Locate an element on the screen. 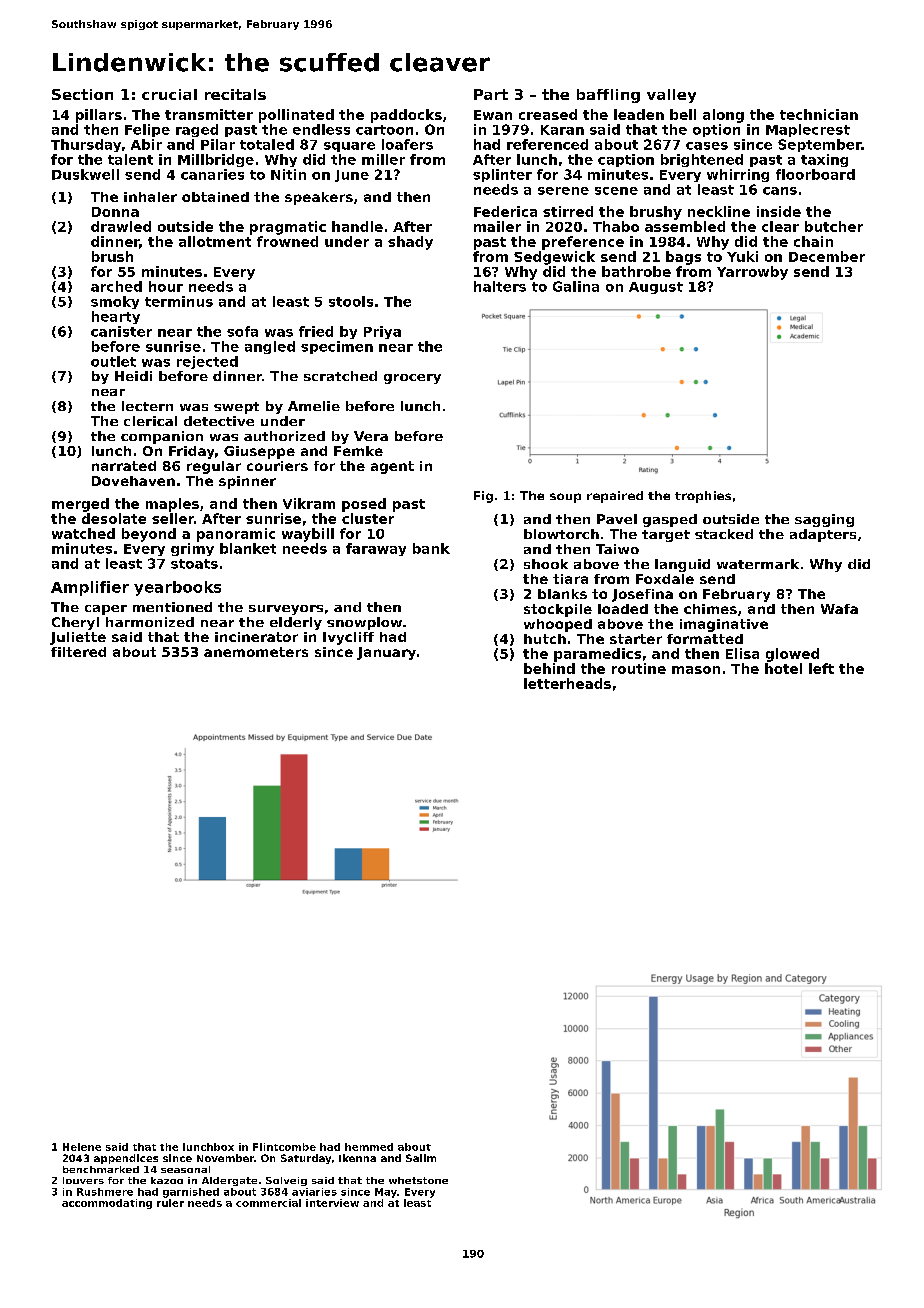 Image resolution: width=924 pixels, height=1308 pixels. Duskwell is located at coordinates (85, 174).
